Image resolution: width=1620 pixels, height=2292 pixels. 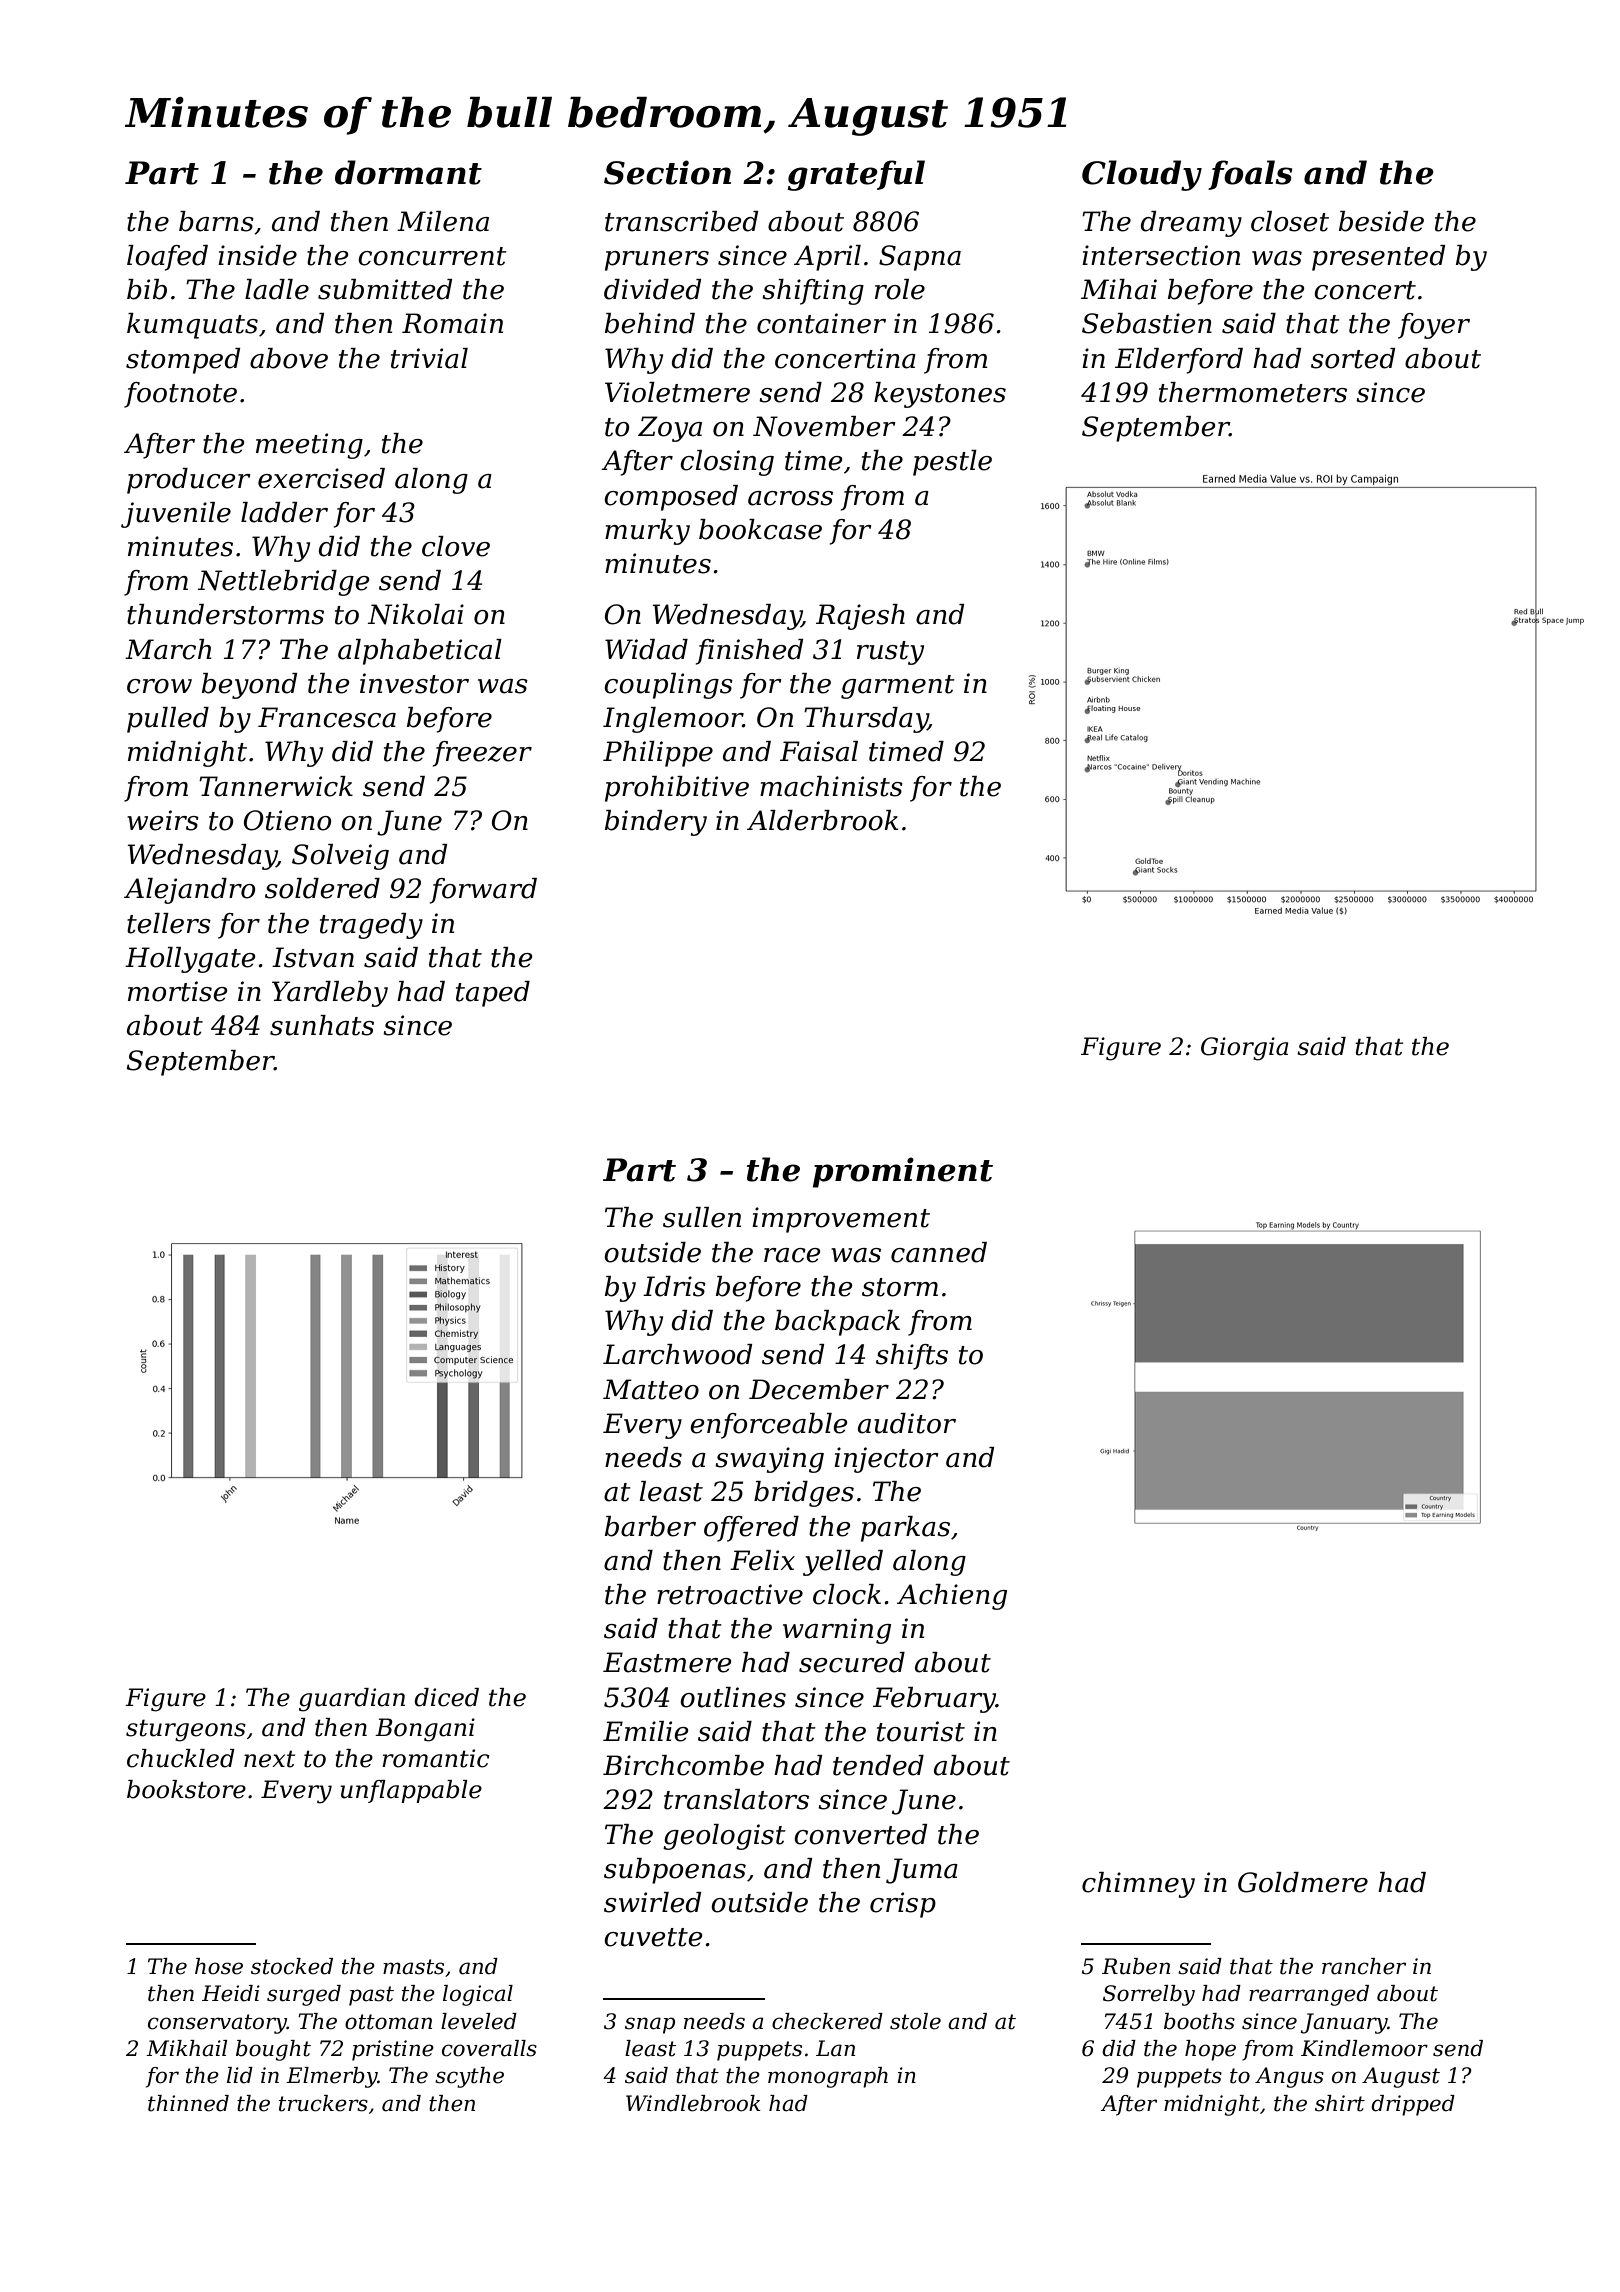 I want to click on closet, so click(x=1290, y=221).
